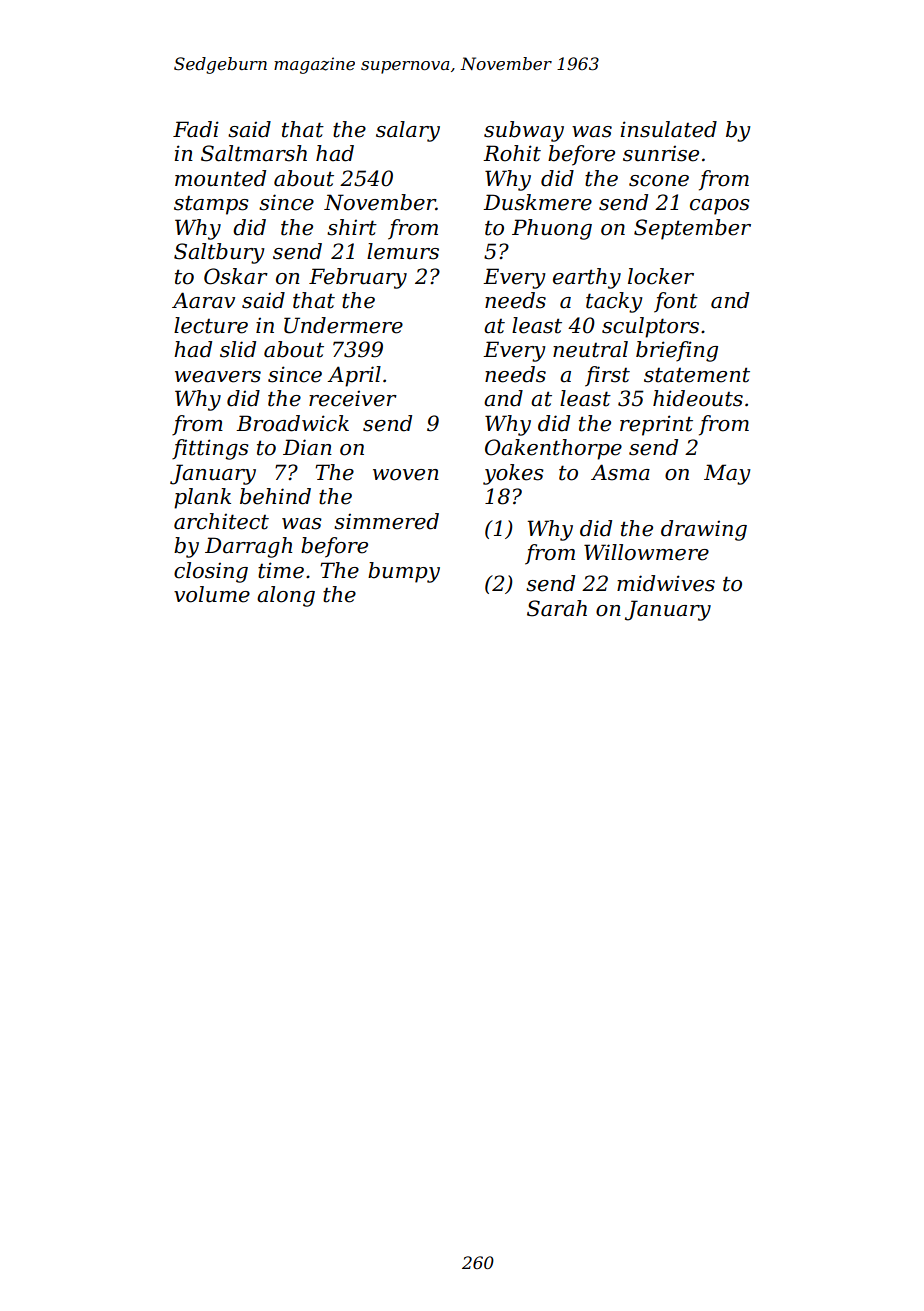 This image has height=1311, width=924. Describe the element at coordinates (406, 475) in the image. I see `woven` at that location.
